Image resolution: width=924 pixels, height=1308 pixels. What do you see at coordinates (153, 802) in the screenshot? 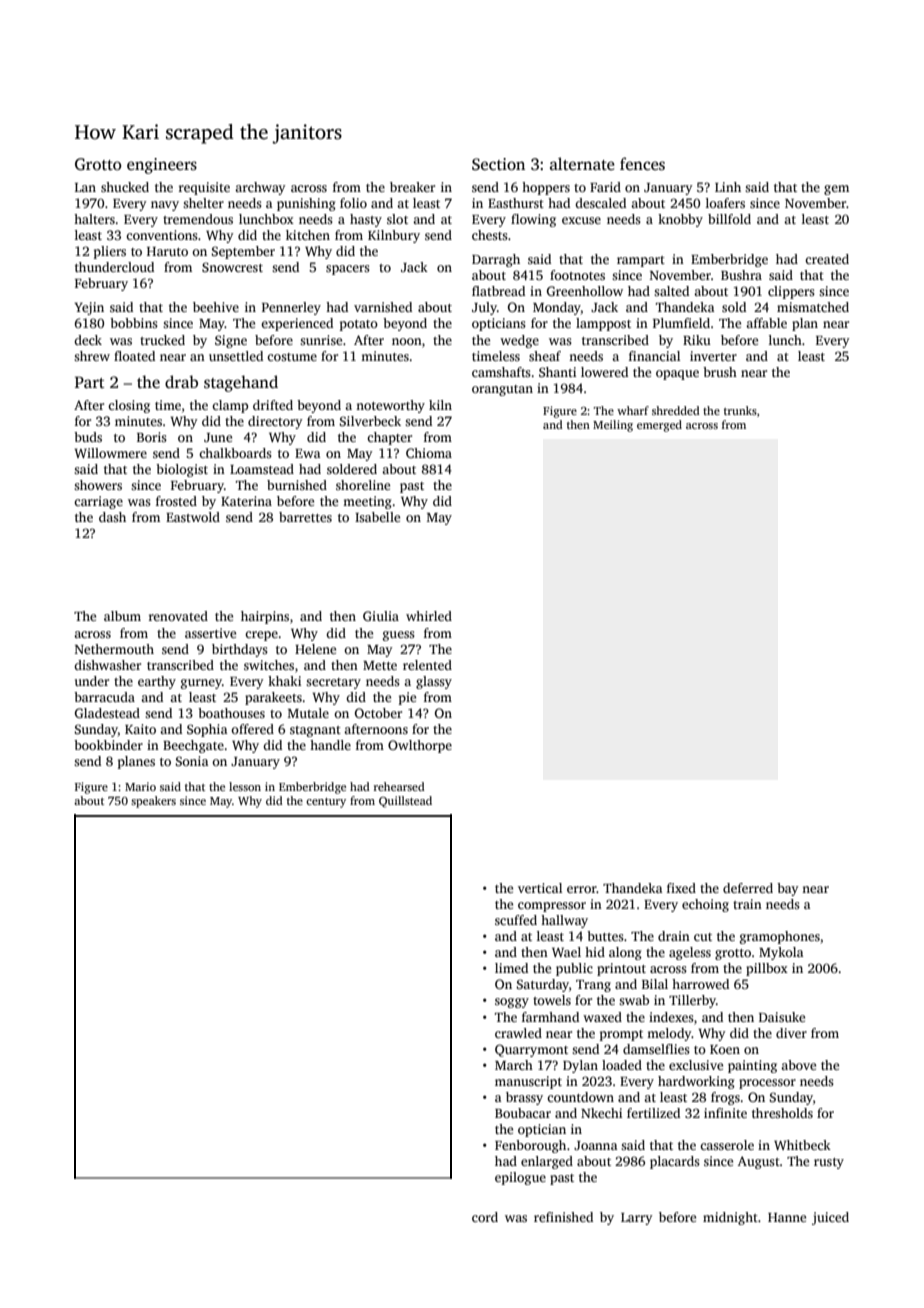
I see `speakers` at bounding box center [153, 802].
